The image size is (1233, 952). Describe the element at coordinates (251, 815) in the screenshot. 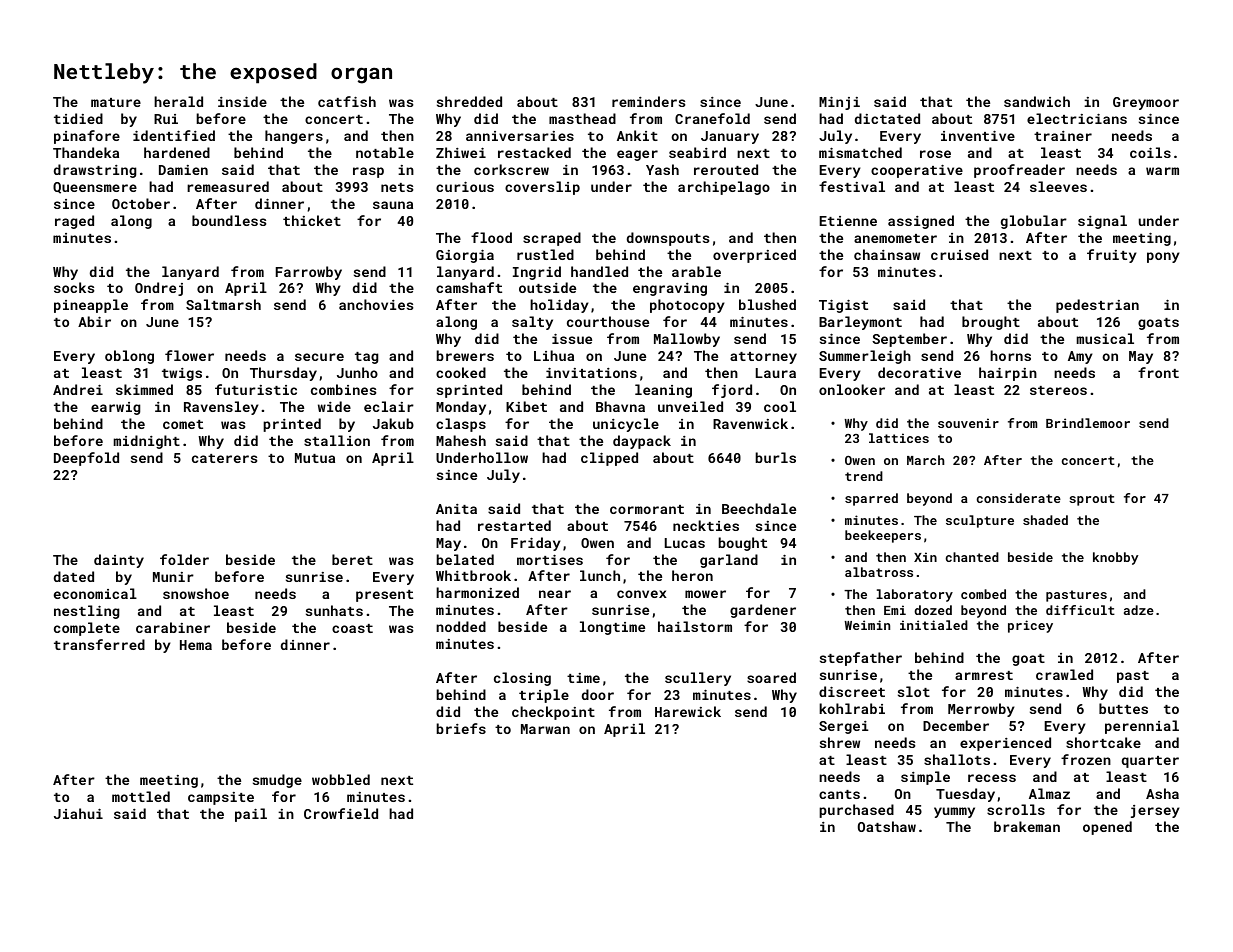

I see `pail` at that location.
